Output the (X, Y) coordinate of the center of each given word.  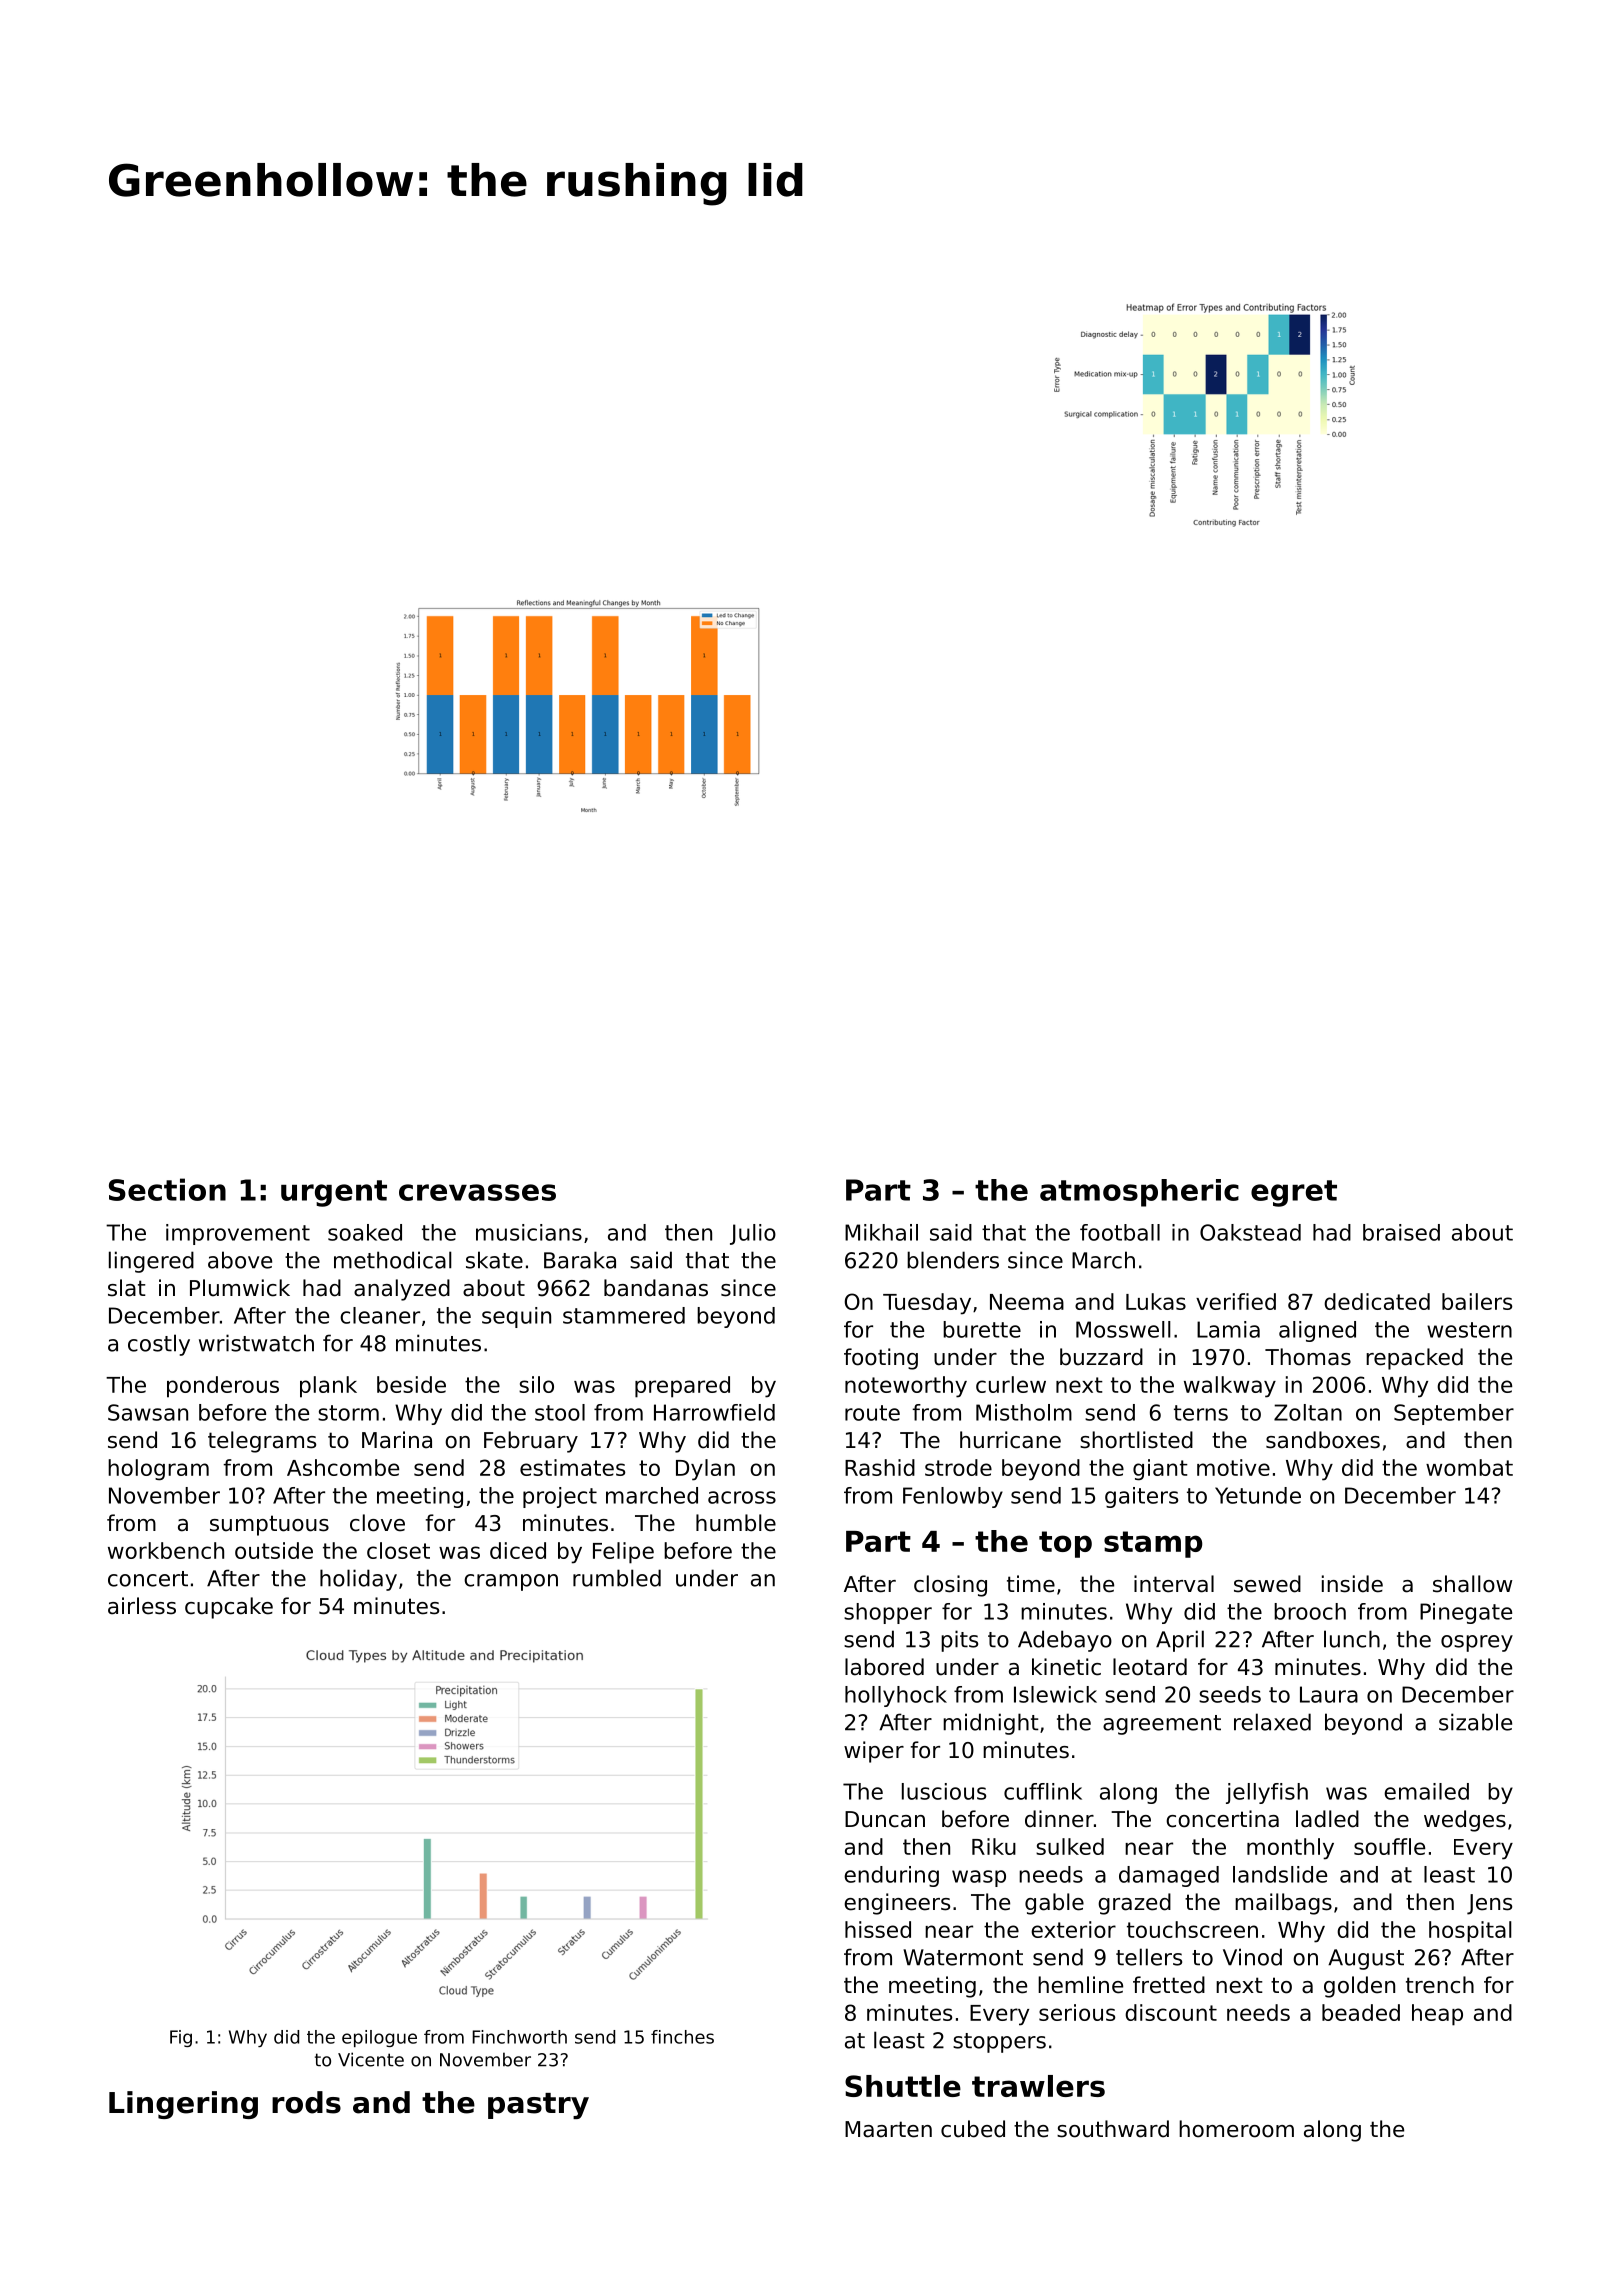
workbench (166, 1550)
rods (306, 2102)
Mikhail (881, 1232)
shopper (888, 1613)
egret (1294, 1193)
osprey (1477, 1643)
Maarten (888, 2129)
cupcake (229, 1608)
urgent (334, 1193)
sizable (1475, 1722)
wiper (874, 1752)
